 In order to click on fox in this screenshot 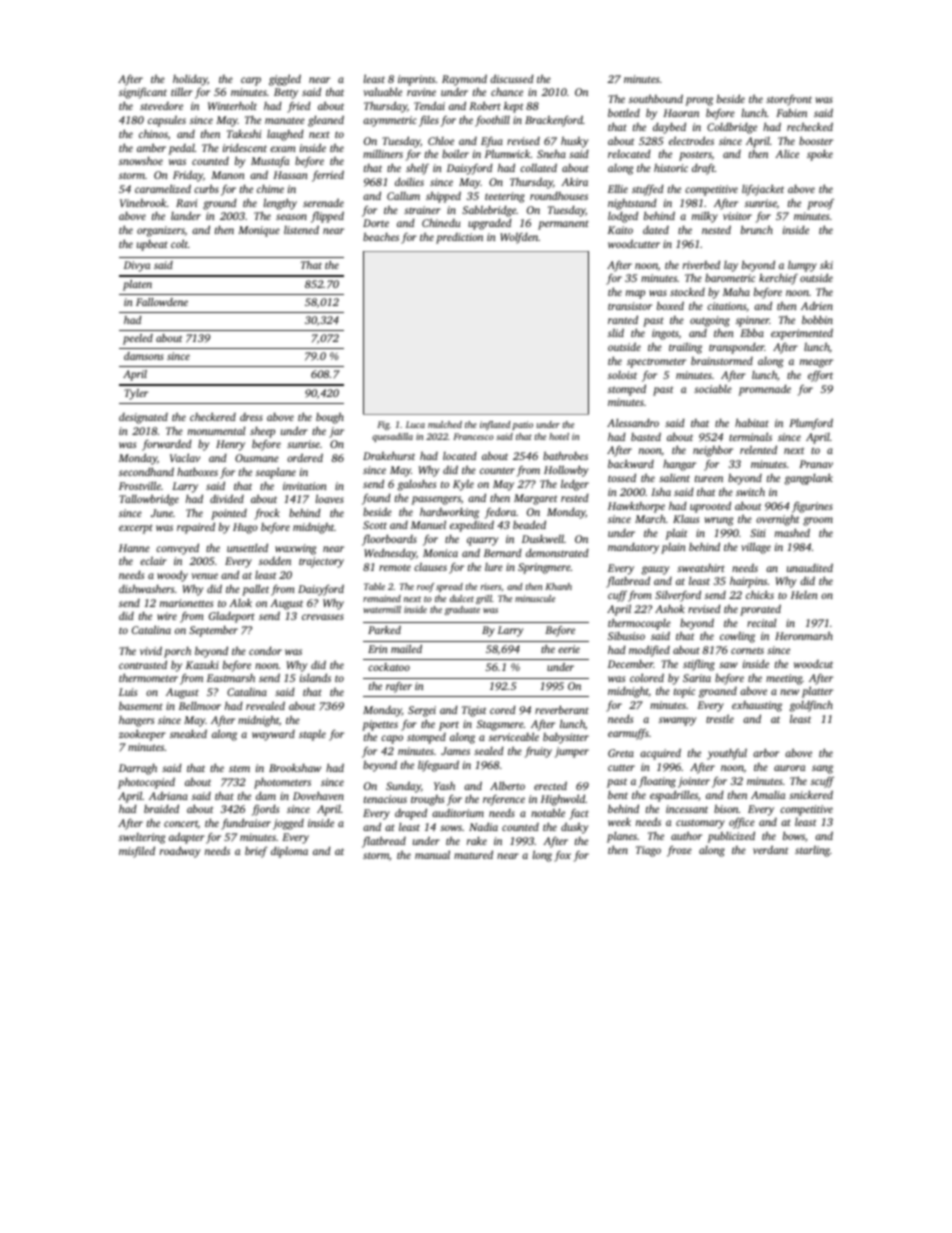, I will do `click(562, 856)`.
